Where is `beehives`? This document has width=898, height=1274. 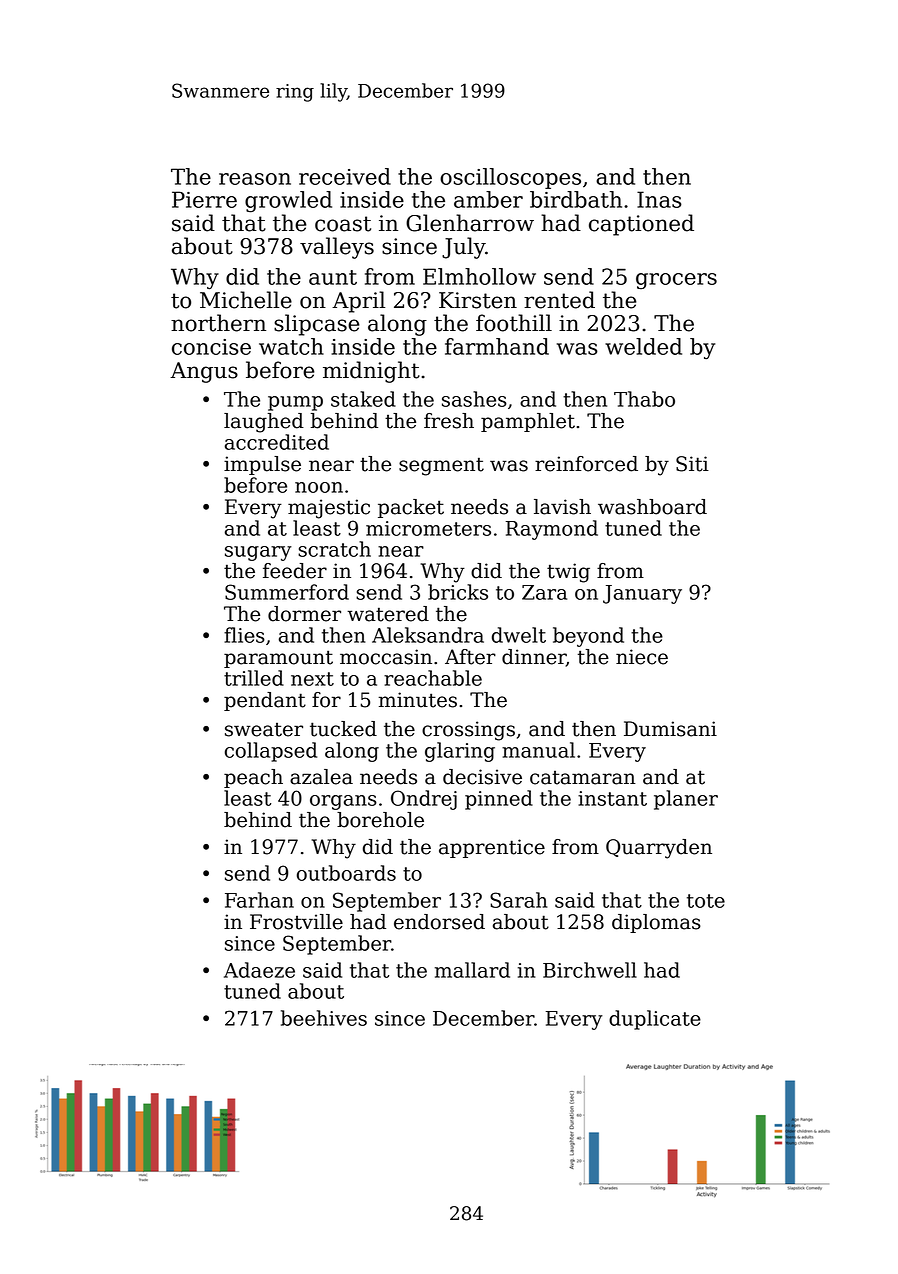
beehives is located at coordinates (324, 1018).
